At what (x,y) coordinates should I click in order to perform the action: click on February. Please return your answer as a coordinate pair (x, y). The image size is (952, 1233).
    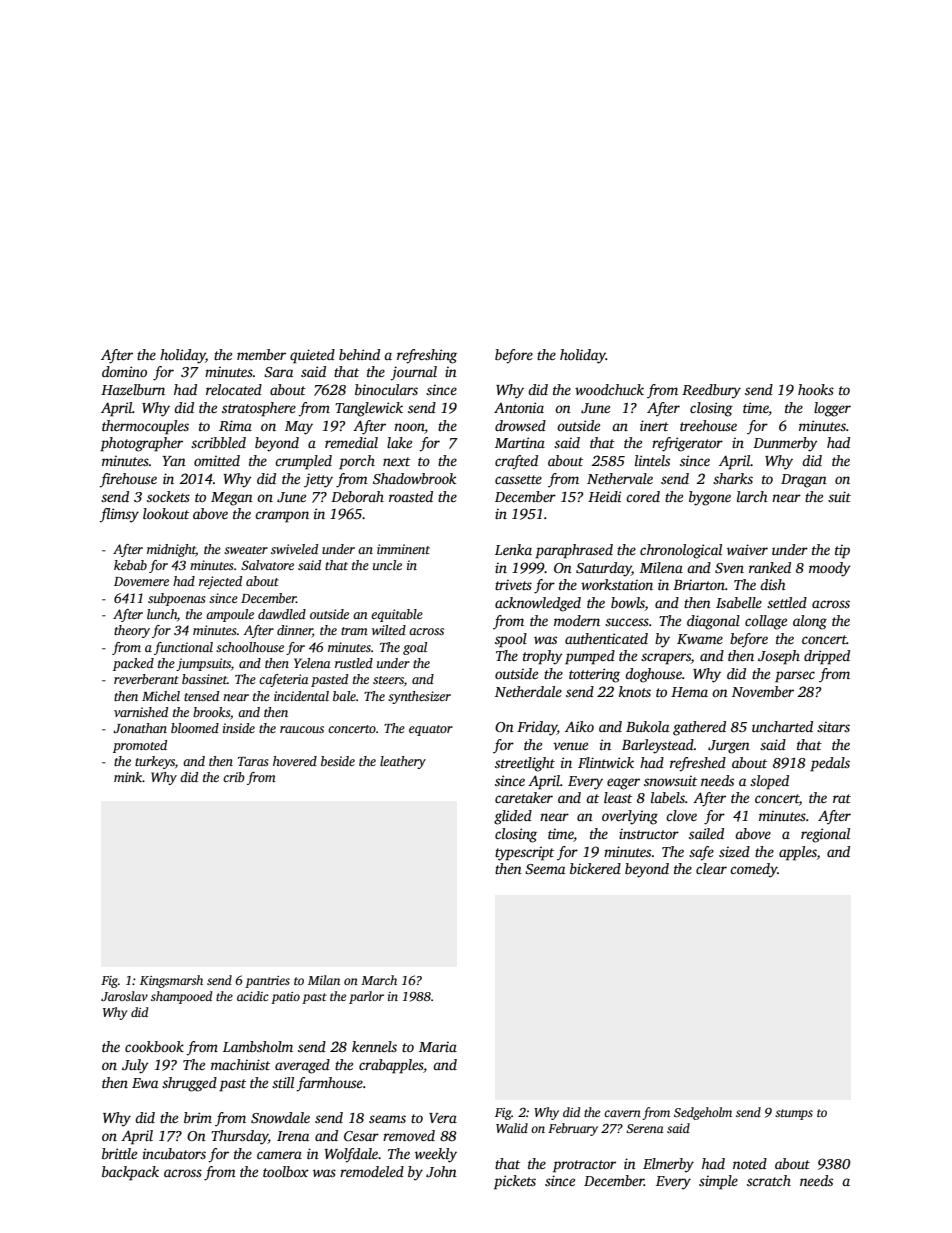
    Looking at the image, I should click on (573, 1129).
